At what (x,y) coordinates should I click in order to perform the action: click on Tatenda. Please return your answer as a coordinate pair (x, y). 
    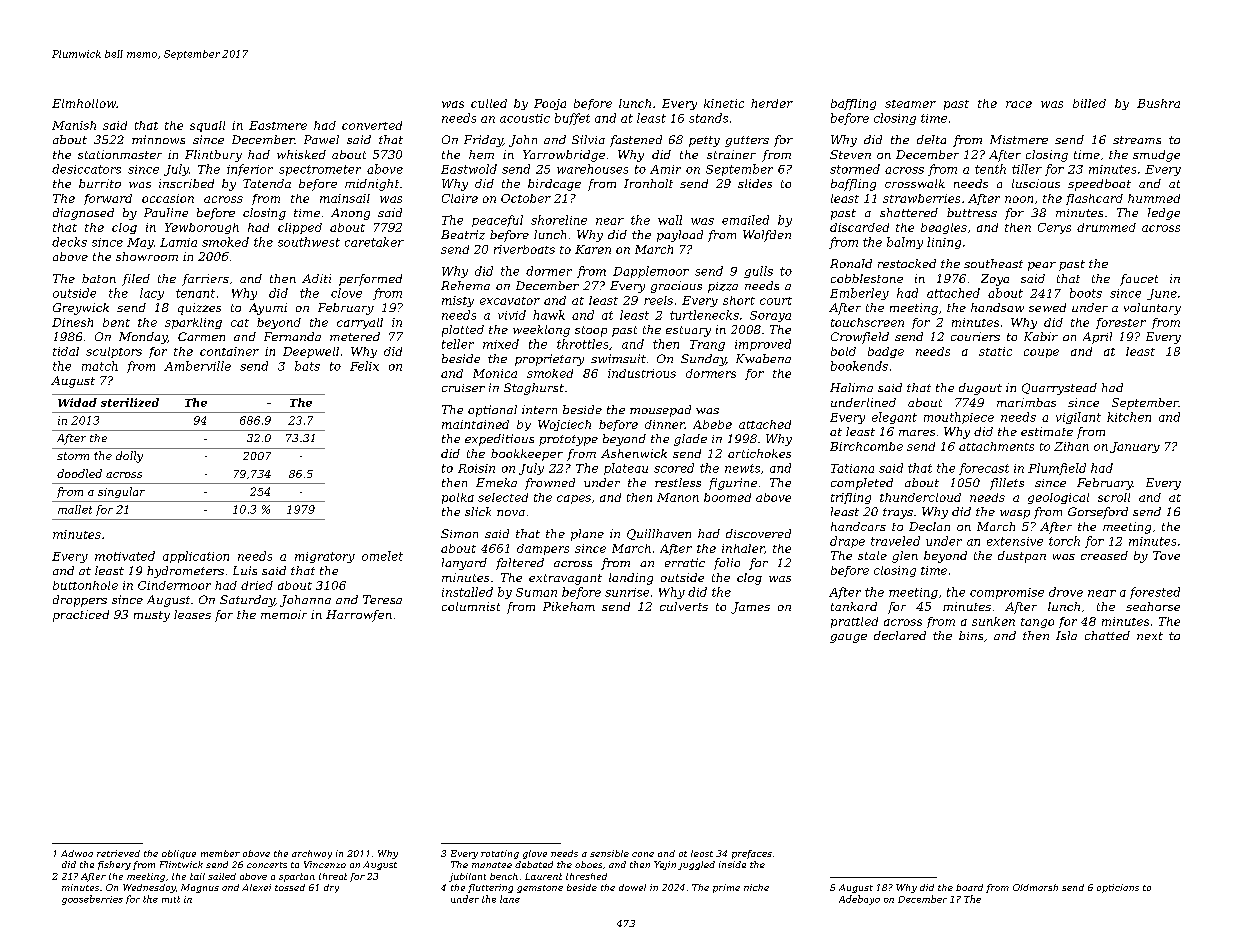
    Looking at the image, I should click on (267, 183).
